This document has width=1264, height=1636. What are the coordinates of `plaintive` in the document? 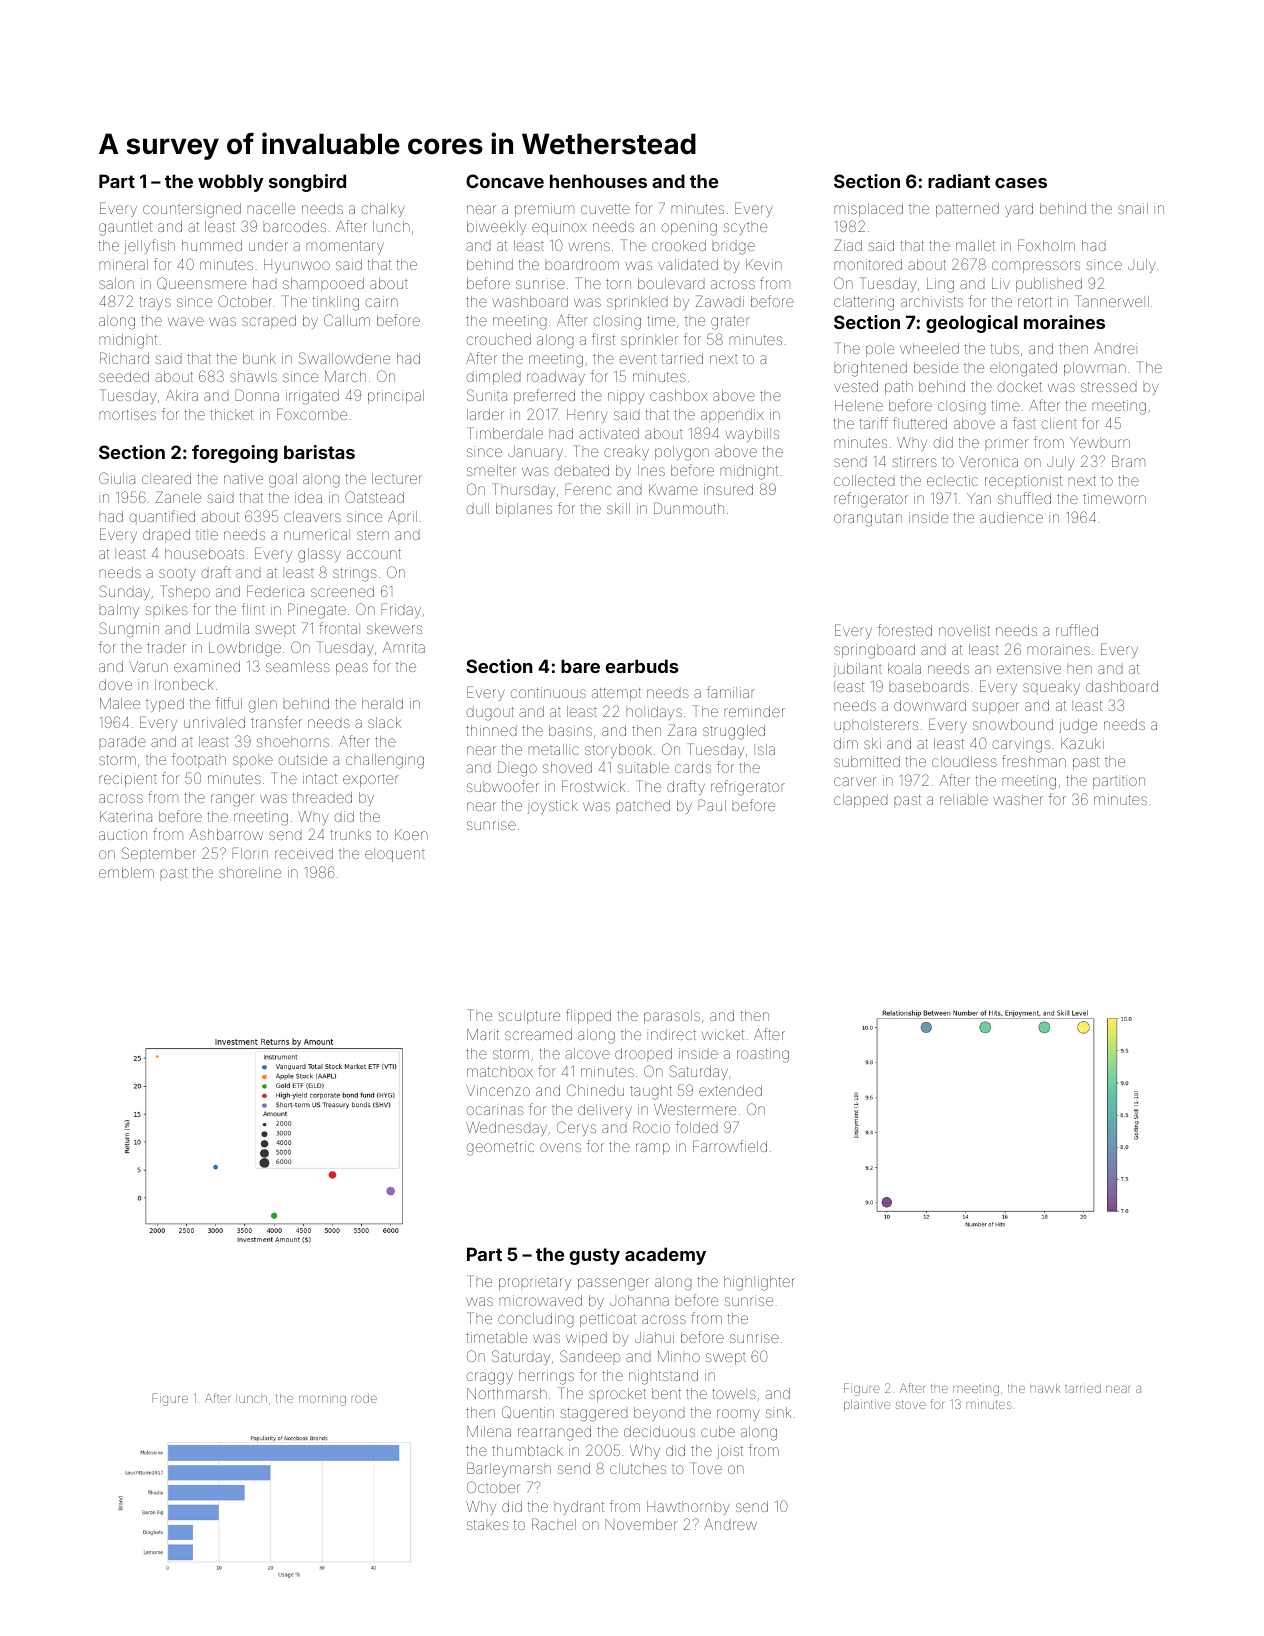 It's located at (867, 1405).
